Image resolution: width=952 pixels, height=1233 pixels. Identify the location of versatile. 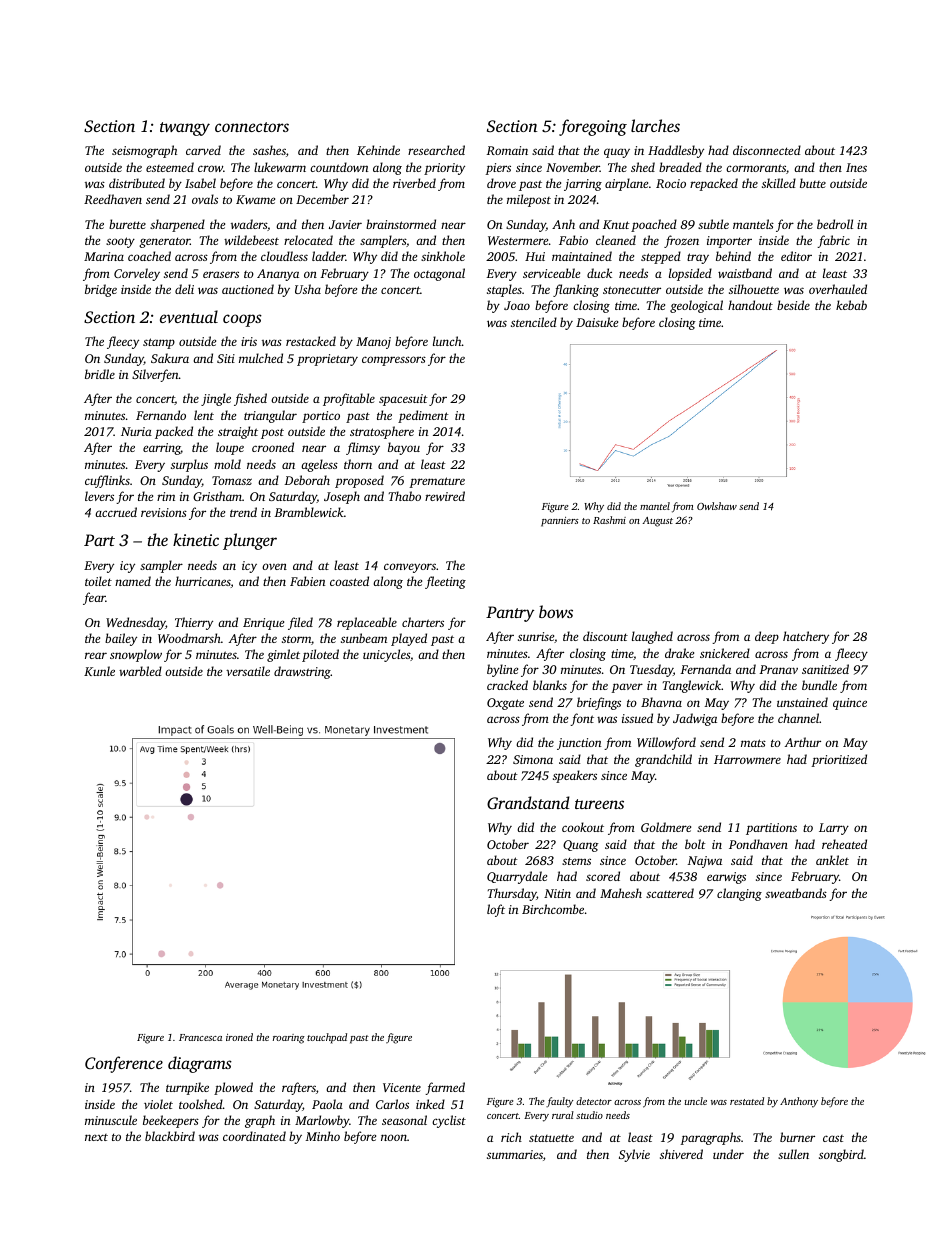
(248, 671).
